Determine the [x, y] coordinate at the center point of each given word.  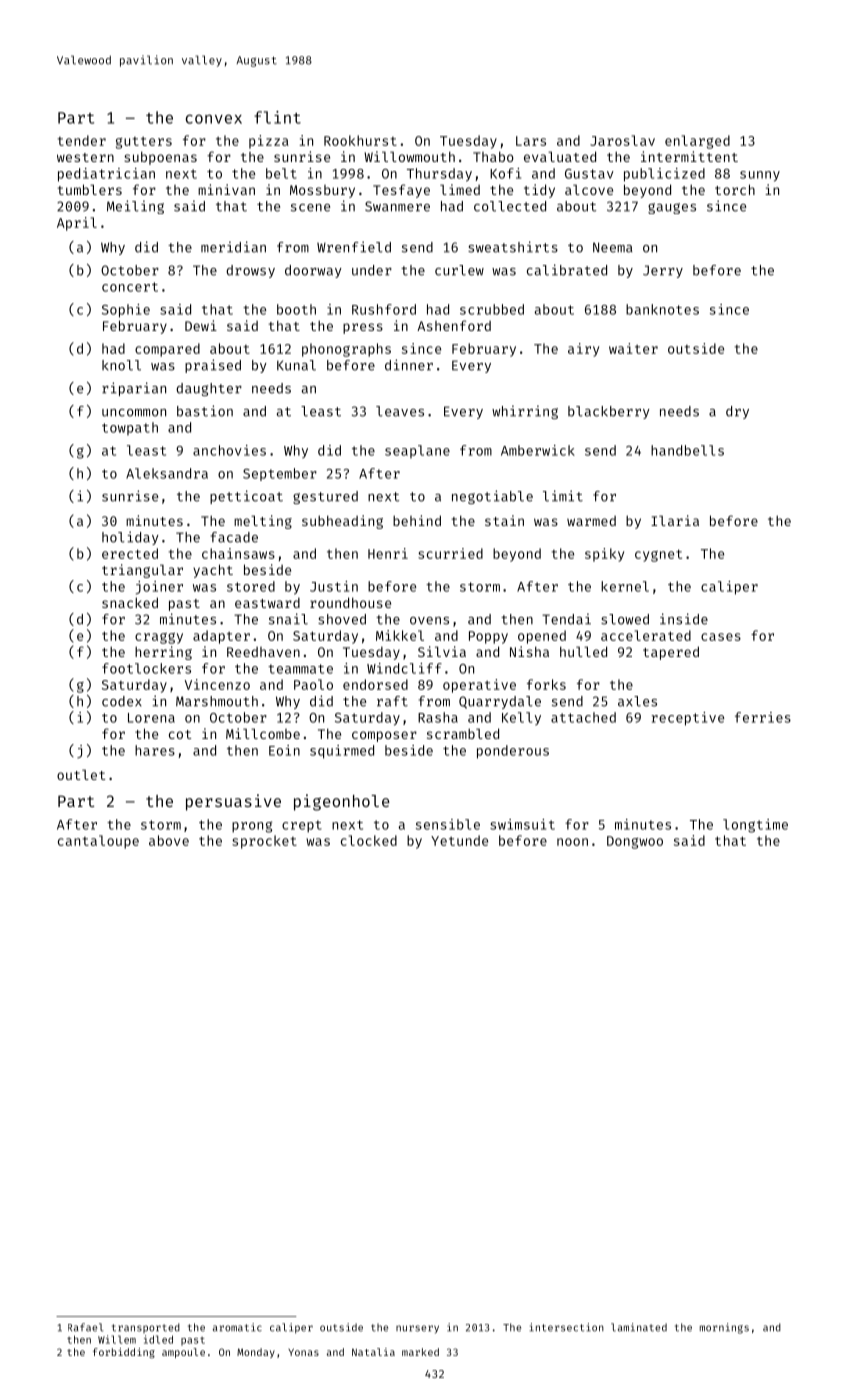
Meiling [135, 207]
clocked [369, 840]
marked [420, 1352]
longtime [755, 826]
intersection [567, 1327]
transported [146, 1328]
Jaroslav [622, 140]
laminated [639, 1327]
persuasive [233, 802]
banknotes [662, 309]
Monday [256, 1353]
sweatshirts [513, 247]
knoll [121, 365]
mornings [724, 1328]
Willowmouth [409, 156]
